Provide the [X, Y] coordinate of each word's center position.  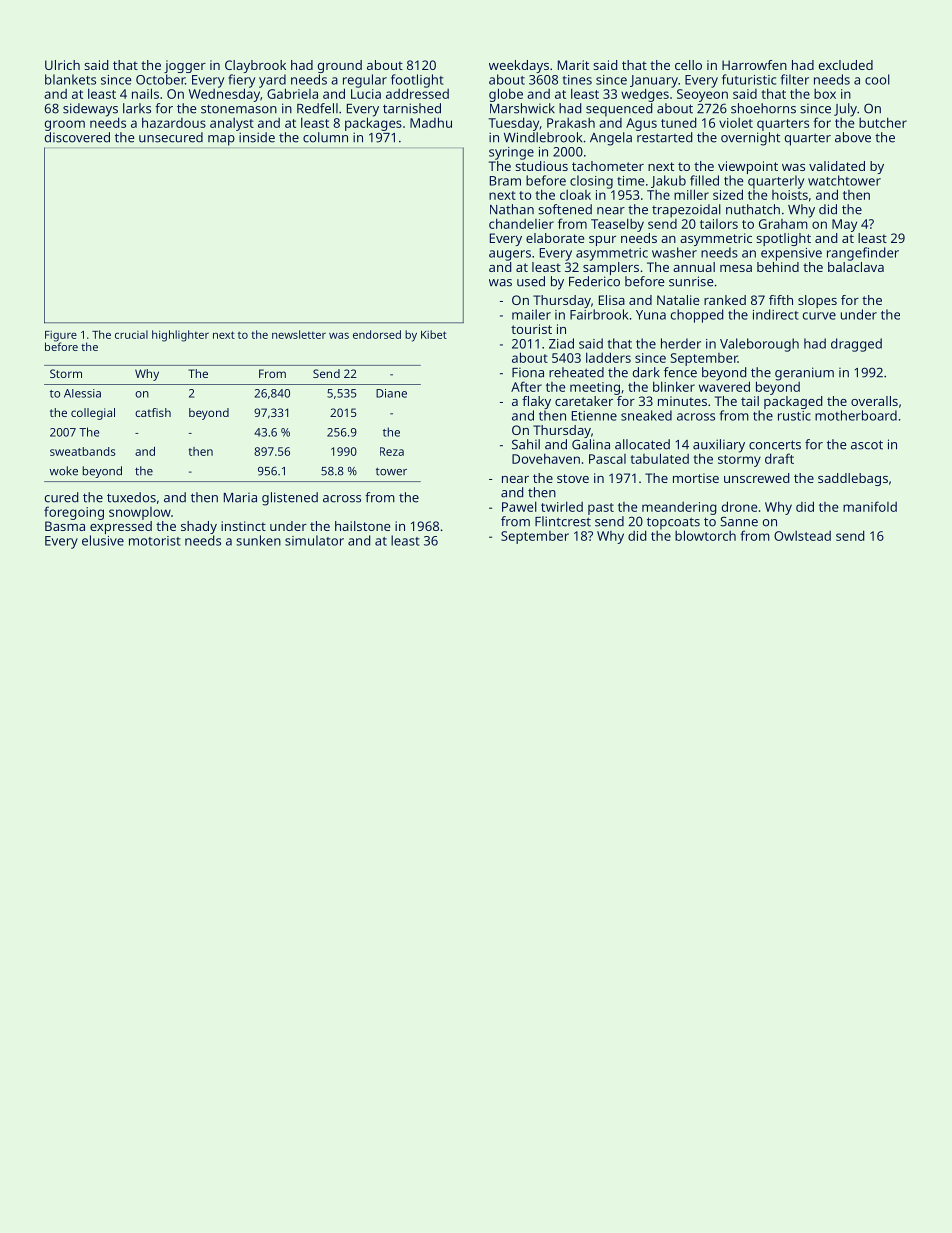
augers [510, 255]
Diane [391, 393]
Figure [61, 336]
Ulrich [62, 65]
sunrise [691, 281]
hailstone [362, 526]
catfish [153, 412]
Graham [783, 224]
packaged [793, 402]
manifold [870, 506]
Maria [240, 498]
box [825, 94]
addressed [417, 93]
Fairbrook [599, 314]
